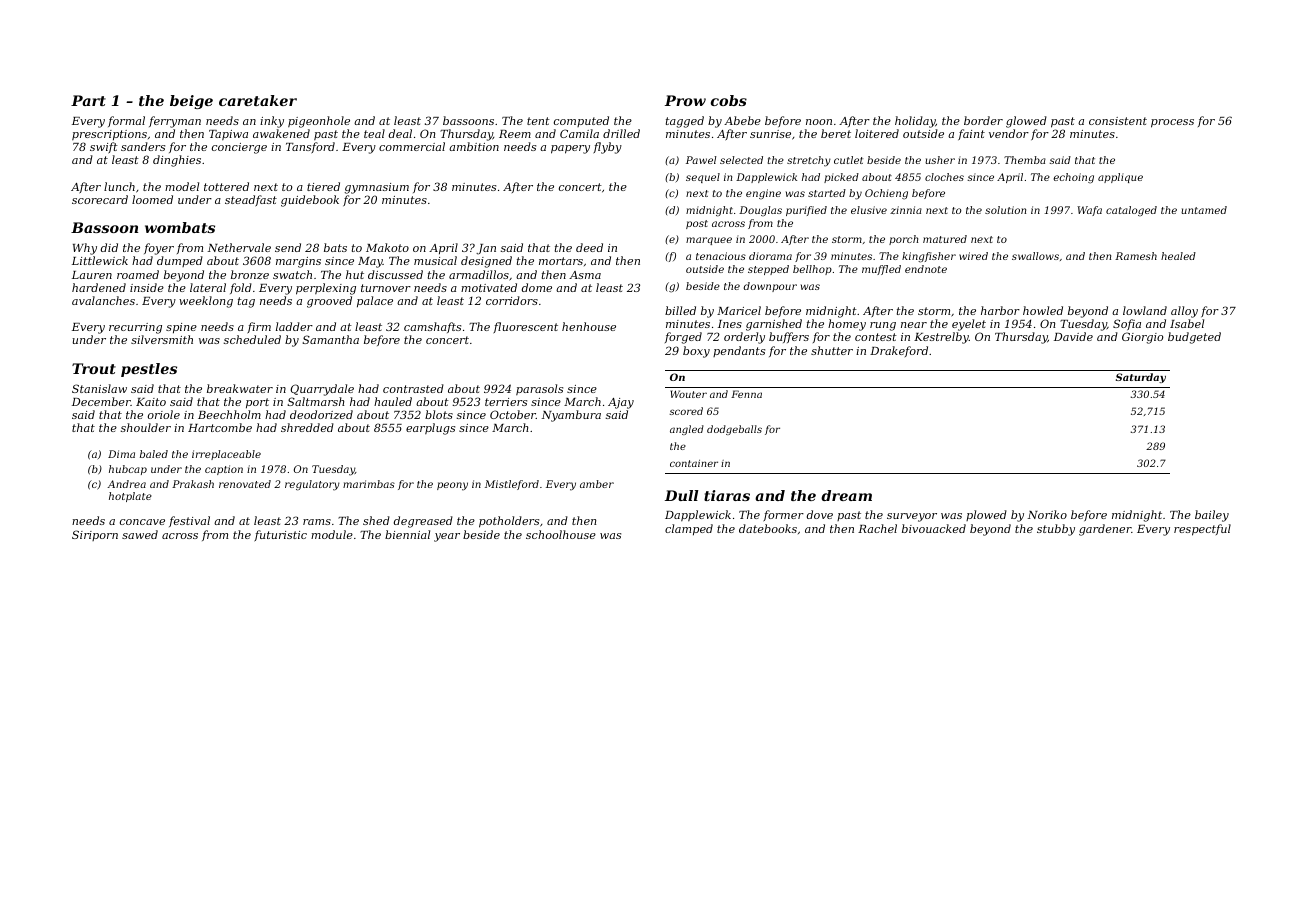 The height and width of the screenshot is (924, 1308). Describe the element at coordinates (258, 100) in the screenshot. I see `caretaker` at that location.
